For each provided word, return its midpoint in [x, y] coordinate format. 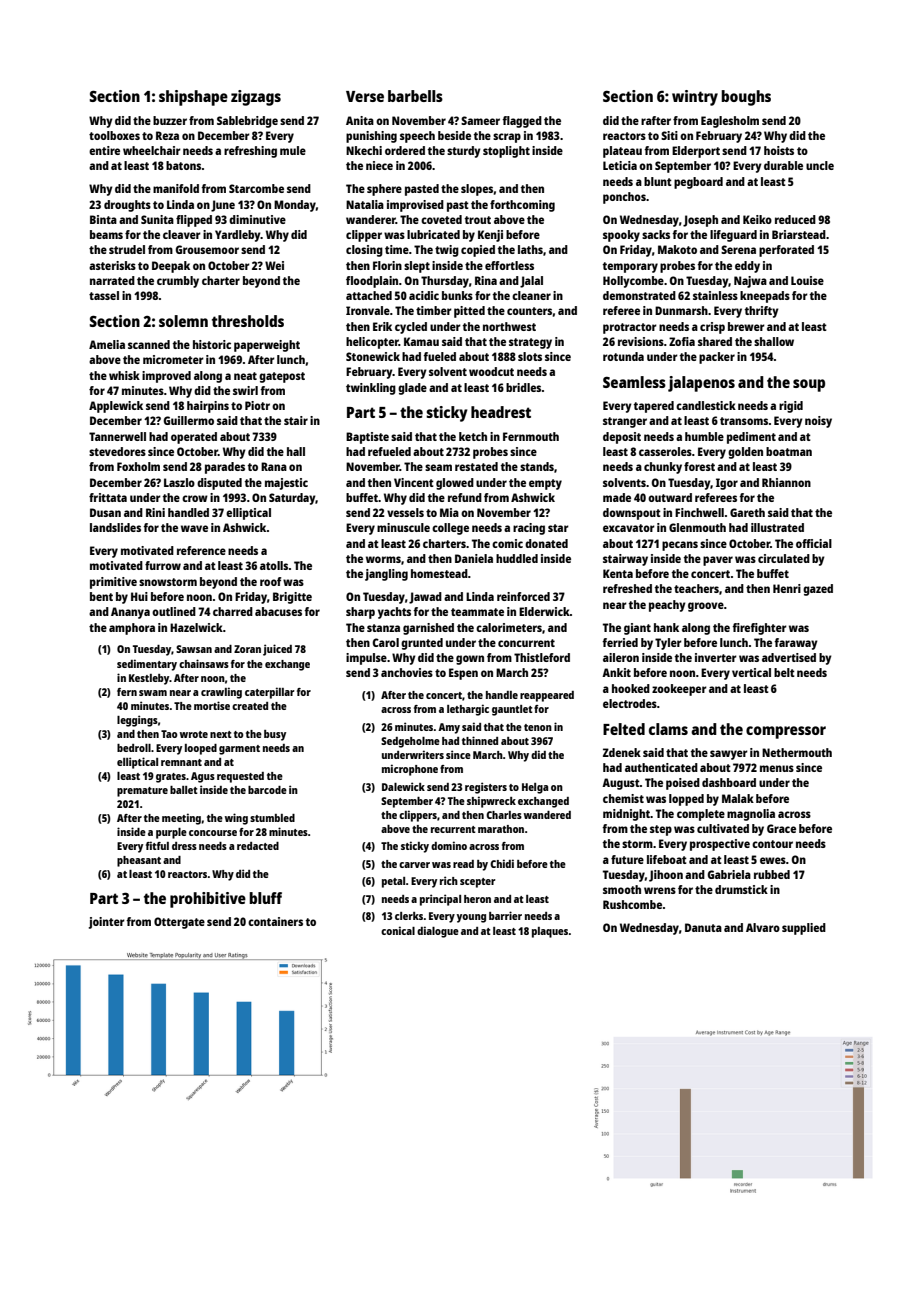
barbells [415, 96]
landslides [115, 527]
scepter [478, 883]
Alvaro [763, 927]
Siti [669, 135]
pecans [680, 546]
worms [383, 559]
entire [104, 150]
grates [171, 778]
